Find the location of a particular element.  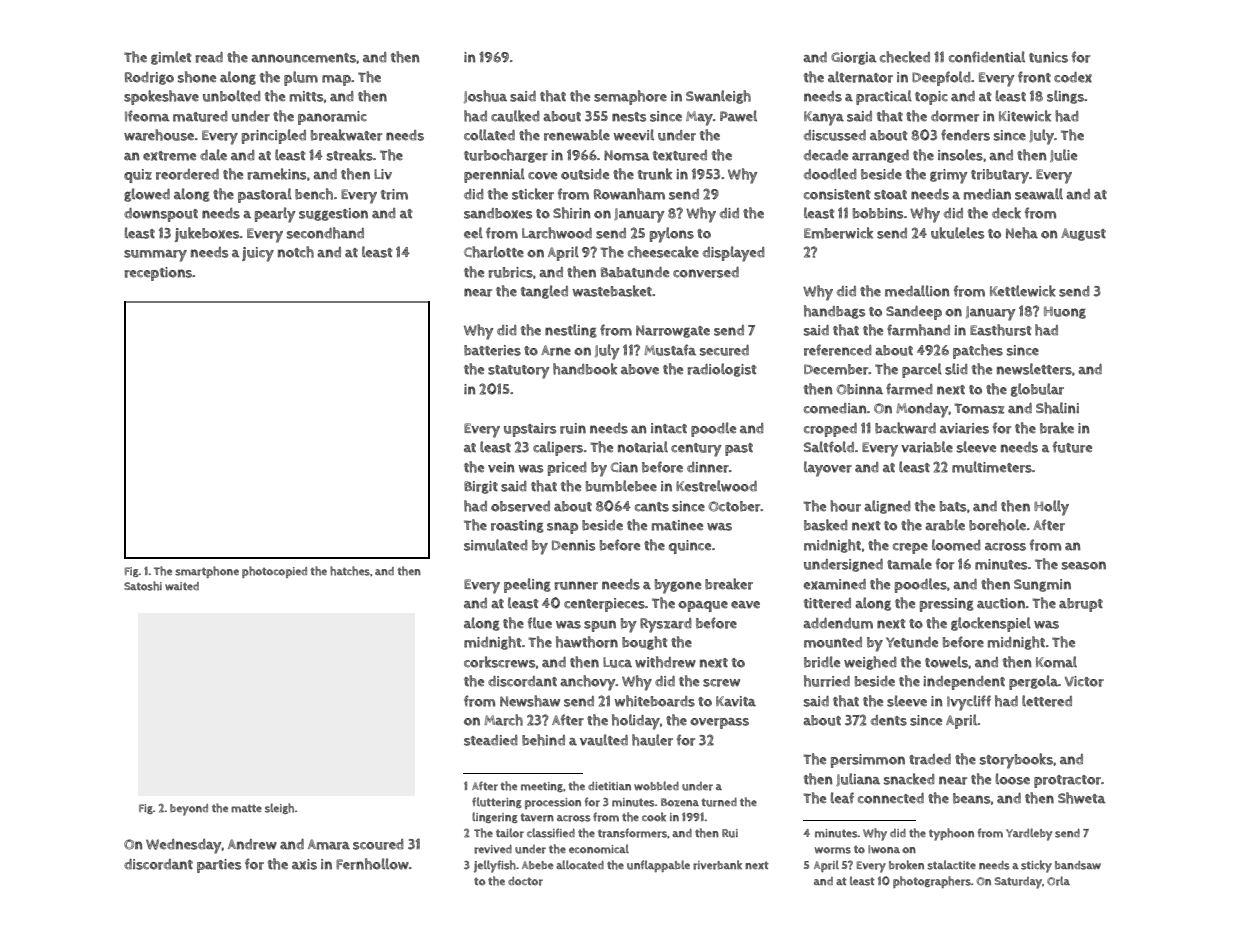

fenders is located at coordinates (965, 135).
